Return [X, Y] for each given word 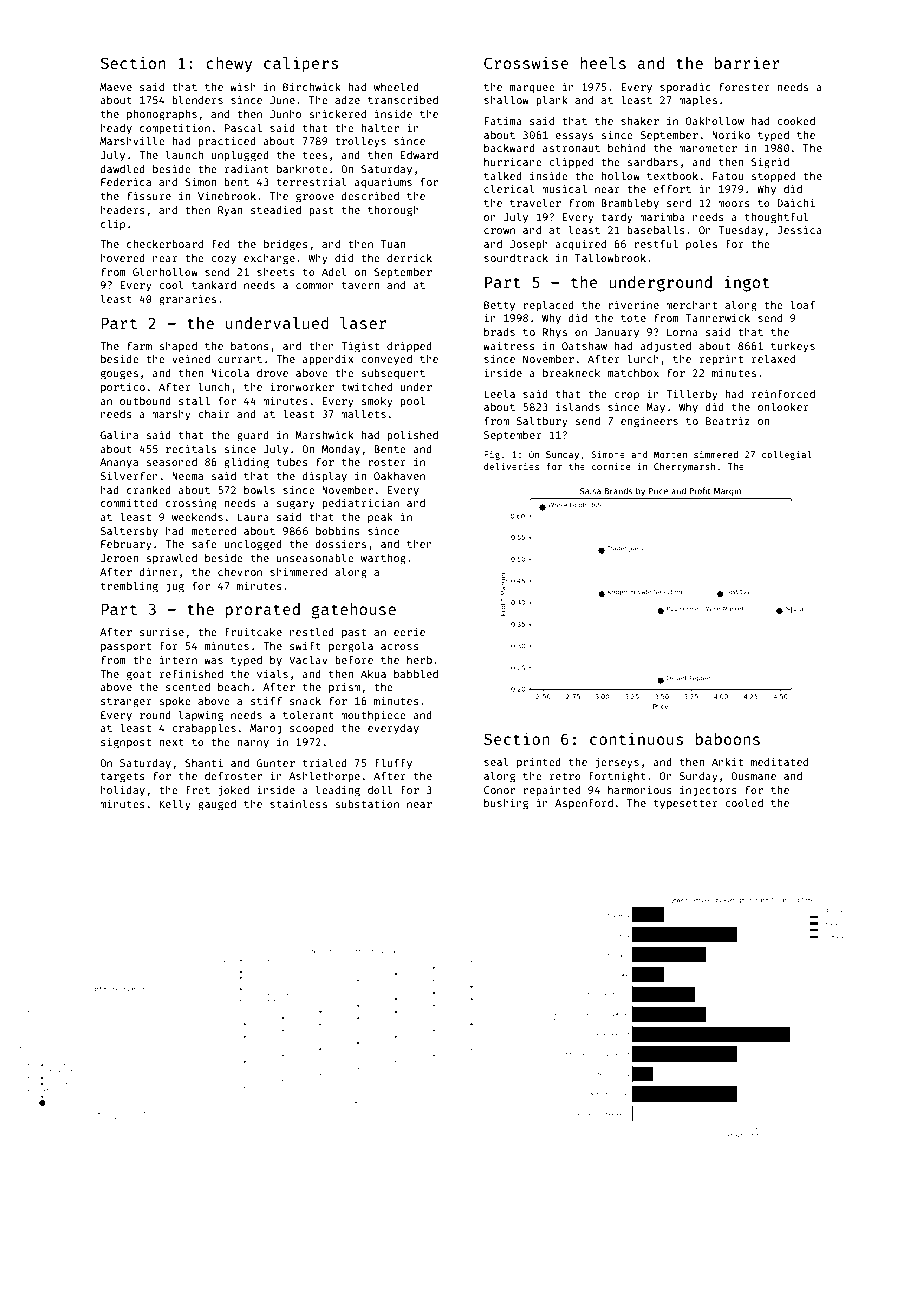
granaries [187, 300]
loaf [802, 304]
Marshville [132, 140]
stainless [298, 803]
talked [503, 175]
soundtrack [516, 258]
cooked [796, 121]
